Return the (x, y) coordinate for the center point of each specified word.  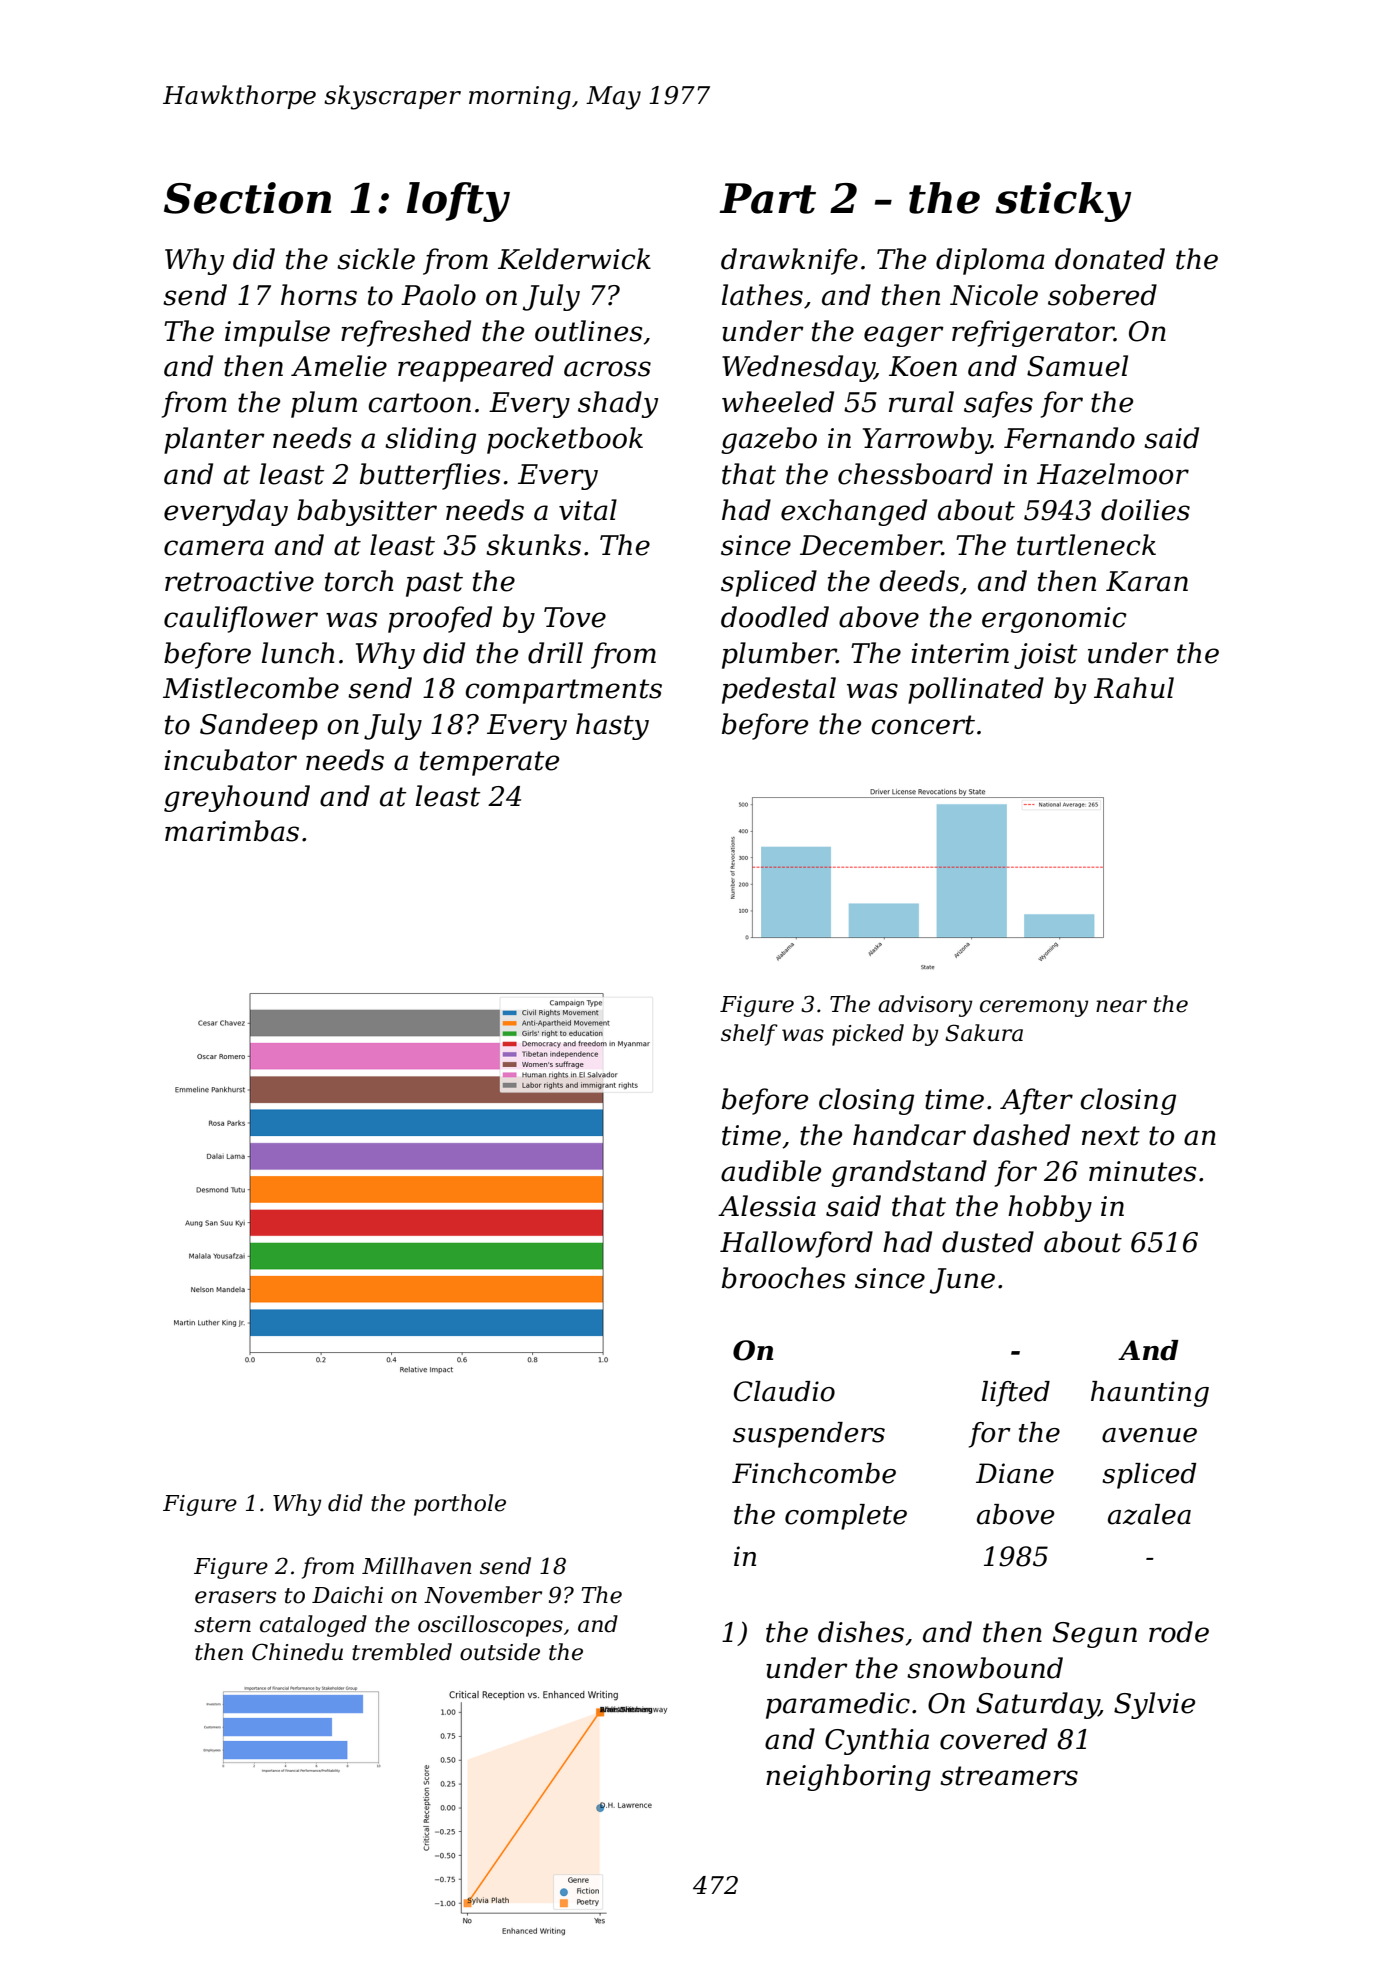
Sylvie (1154, 1705)
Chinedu (297, 1652)
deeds (919, 581)
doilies (1145, 510)
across (607, 369)
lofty (458, 202)
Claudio (784, 1391)
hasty (612, 726)
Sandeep (259, 726)
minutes (1142, 1171)
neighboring (848, 1777)
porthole (460, 1505)
